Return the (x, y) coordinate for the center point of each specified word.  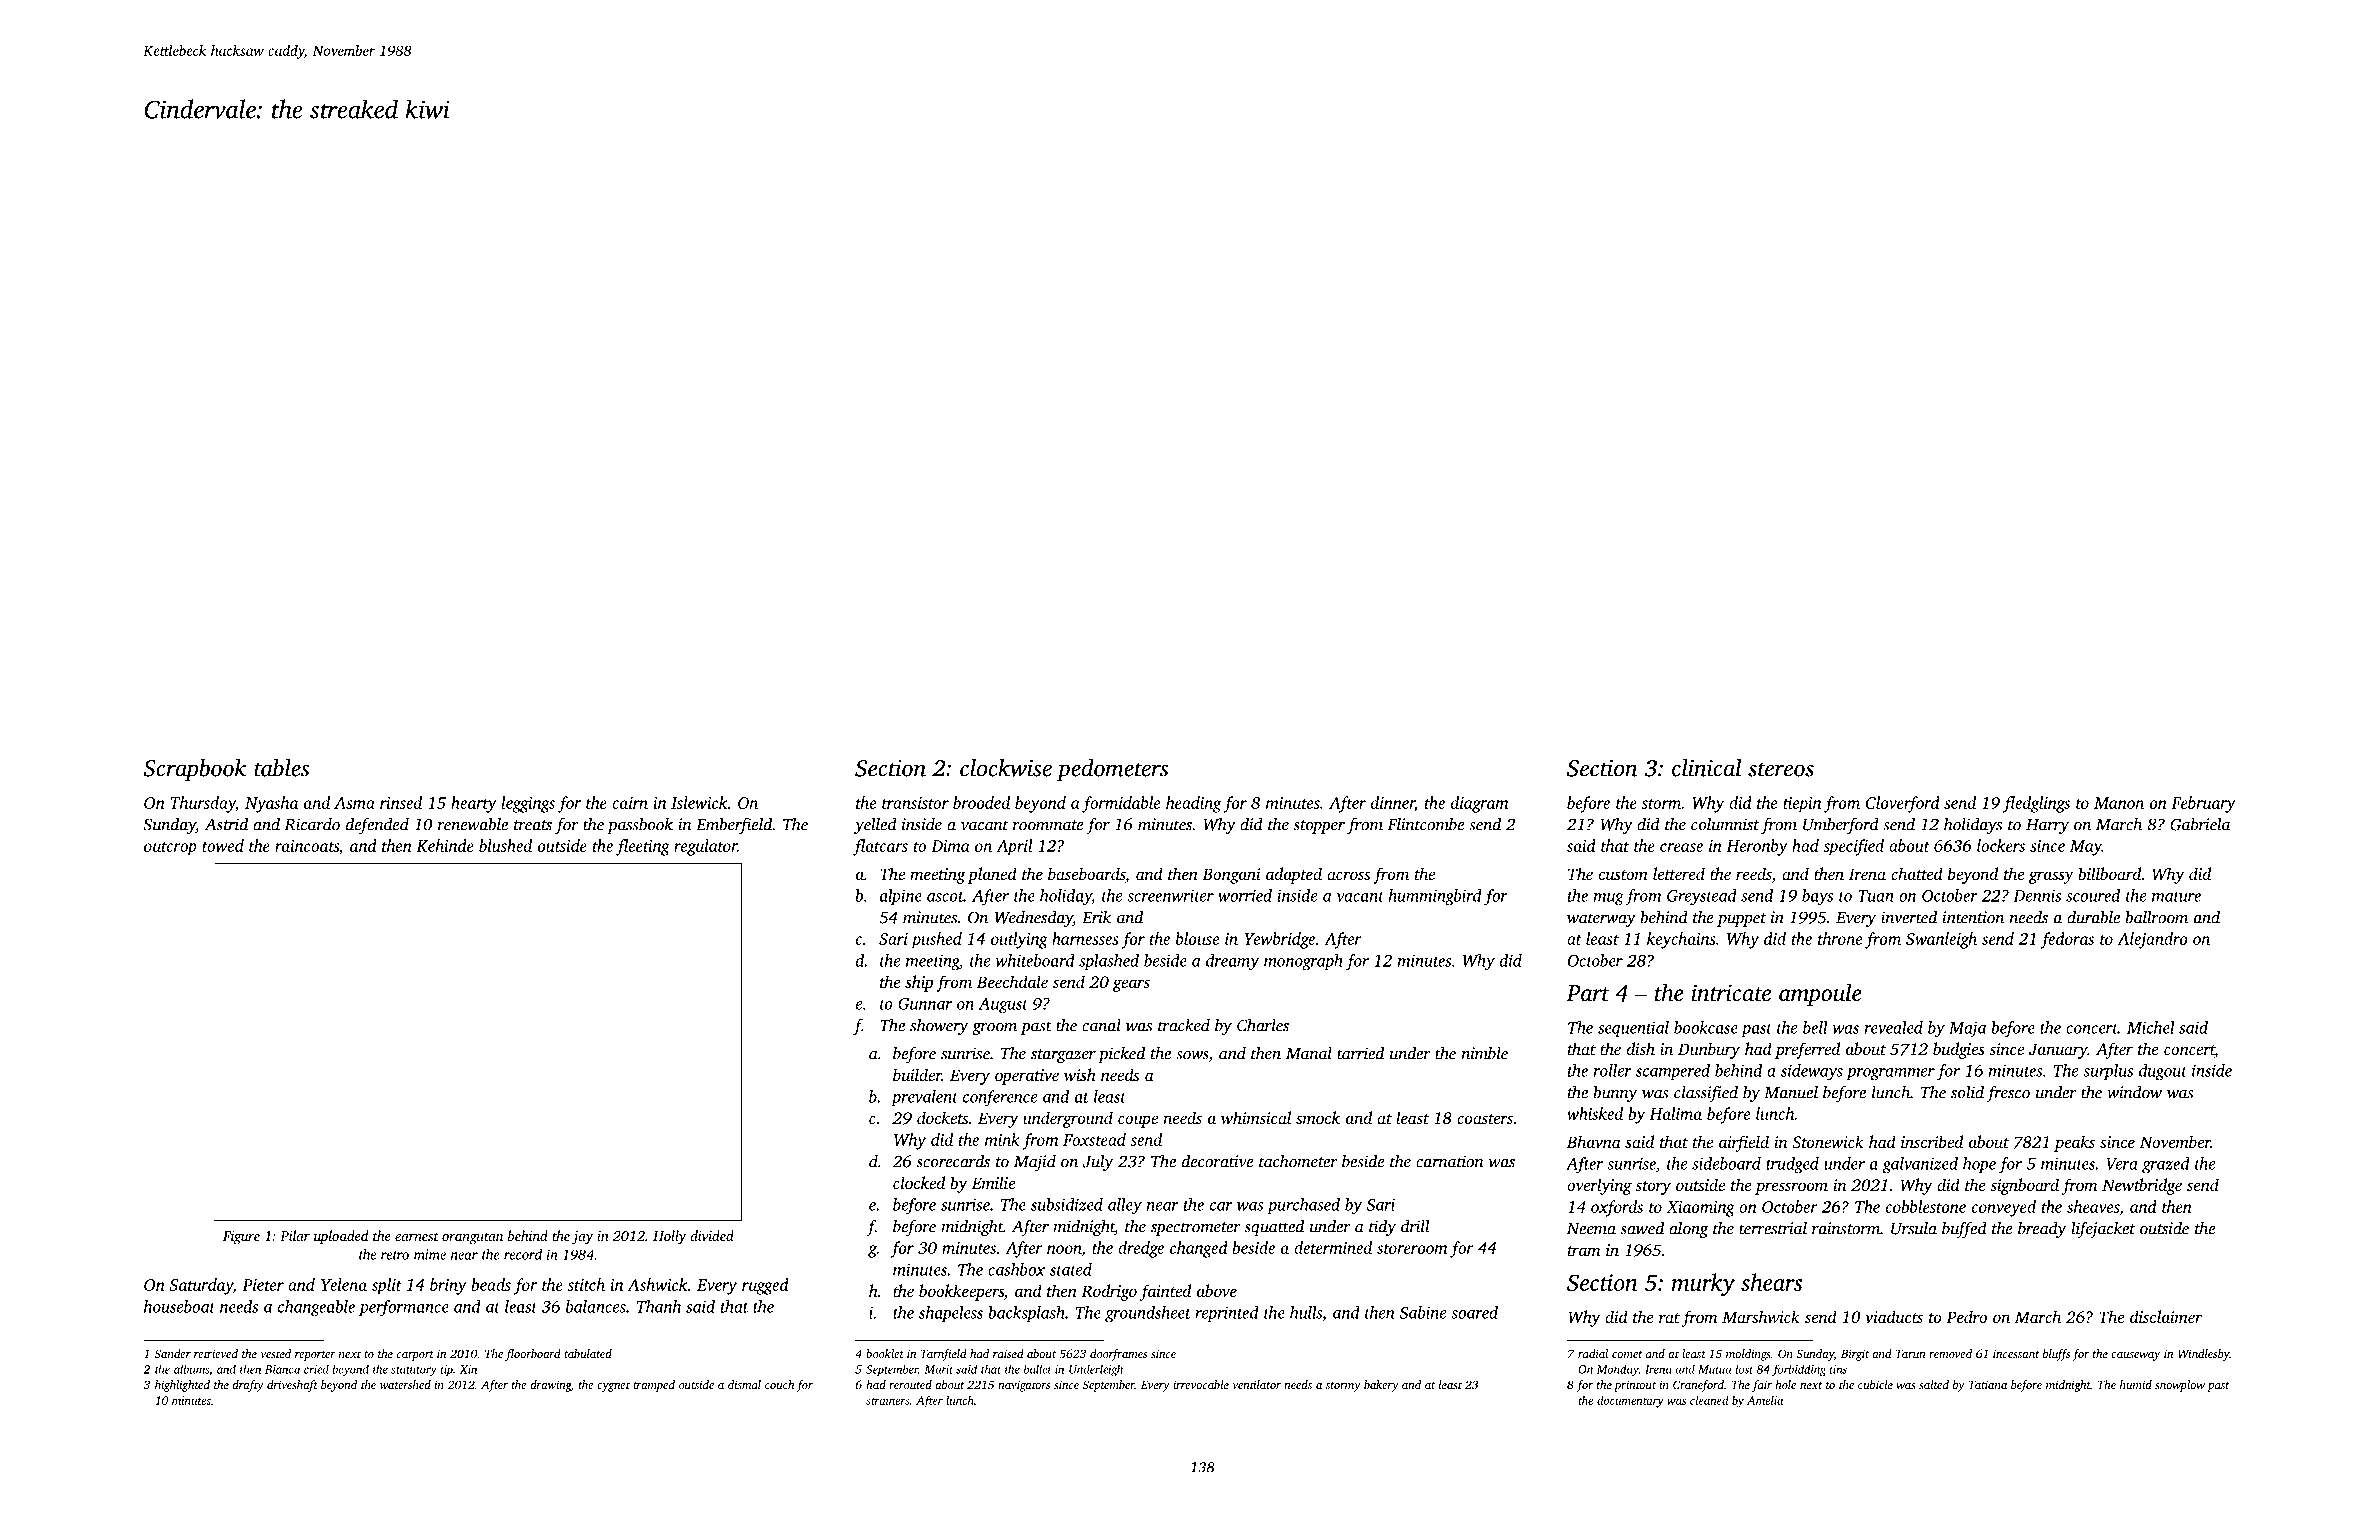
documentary (1630, 1402)
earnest (417, 1236)
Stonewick (1828, 1141)
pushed (936, 940)
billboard (2109, 873)
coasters (1485, 1119)
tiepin (1802, 805)
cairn (630, 803)
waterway (1601, 920)
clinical (1707, 768)
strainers (888, 1400)
